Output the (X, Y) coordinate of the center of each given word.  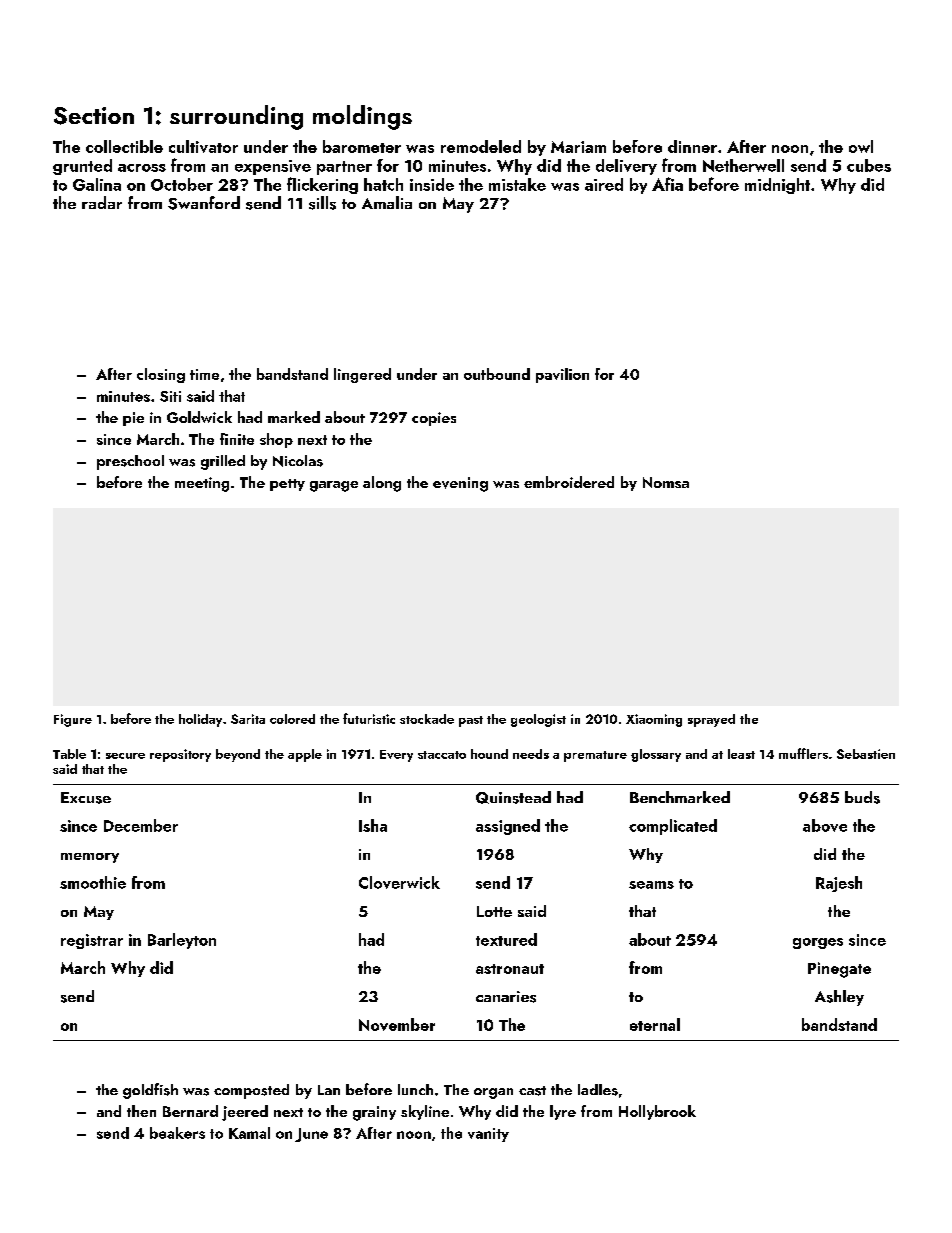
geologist (538, 720)
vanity (488, 1135)
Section (94, 116)
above (825, 825)
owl (861, 146)
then (141, 1111)
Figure (73, 720)
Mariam (578, 147)
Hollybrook (657, 1112)
